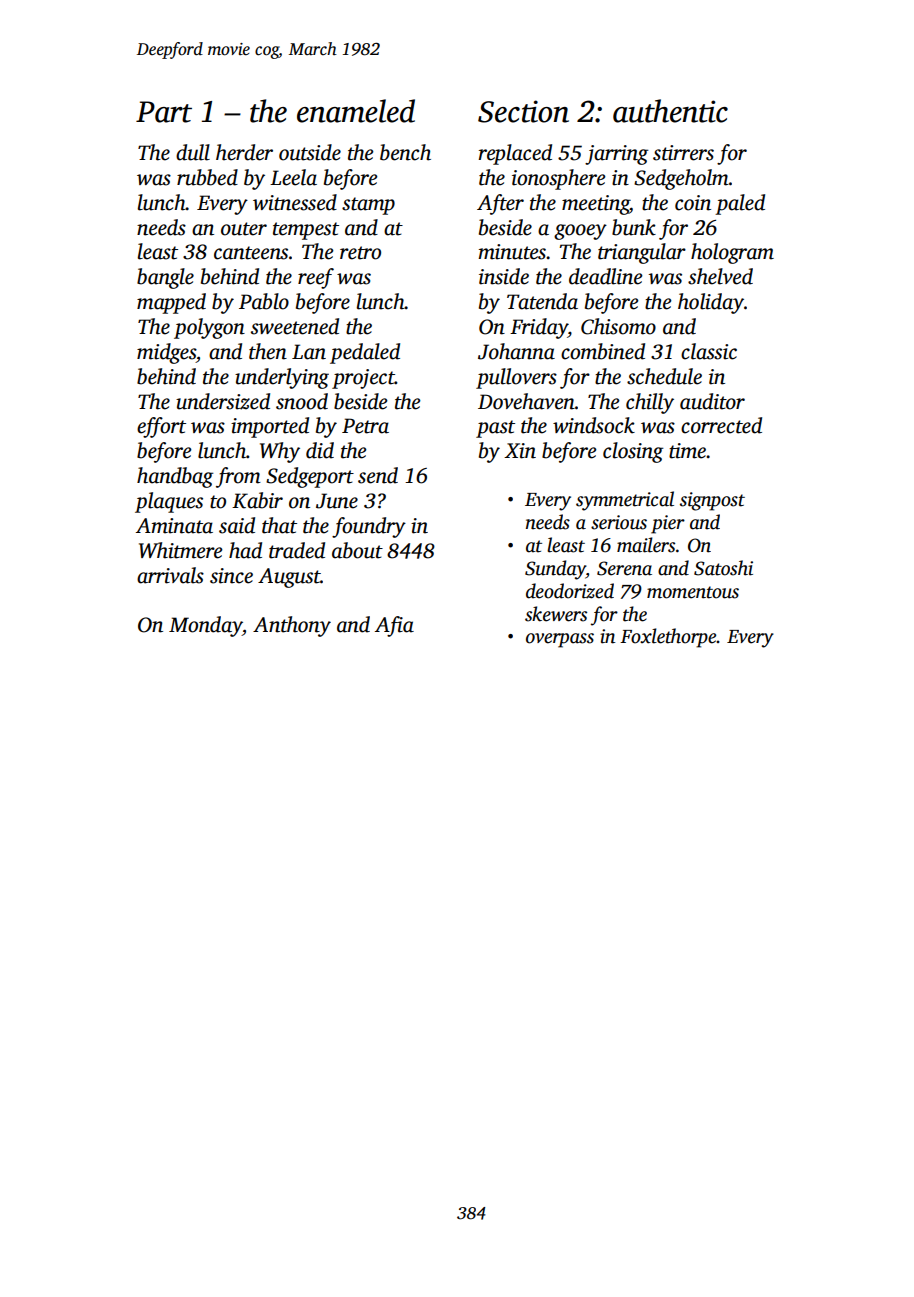 Image resolution: width=914 pixels, height=1297 pixels. I want to click on overpass, so click(560, 640).
